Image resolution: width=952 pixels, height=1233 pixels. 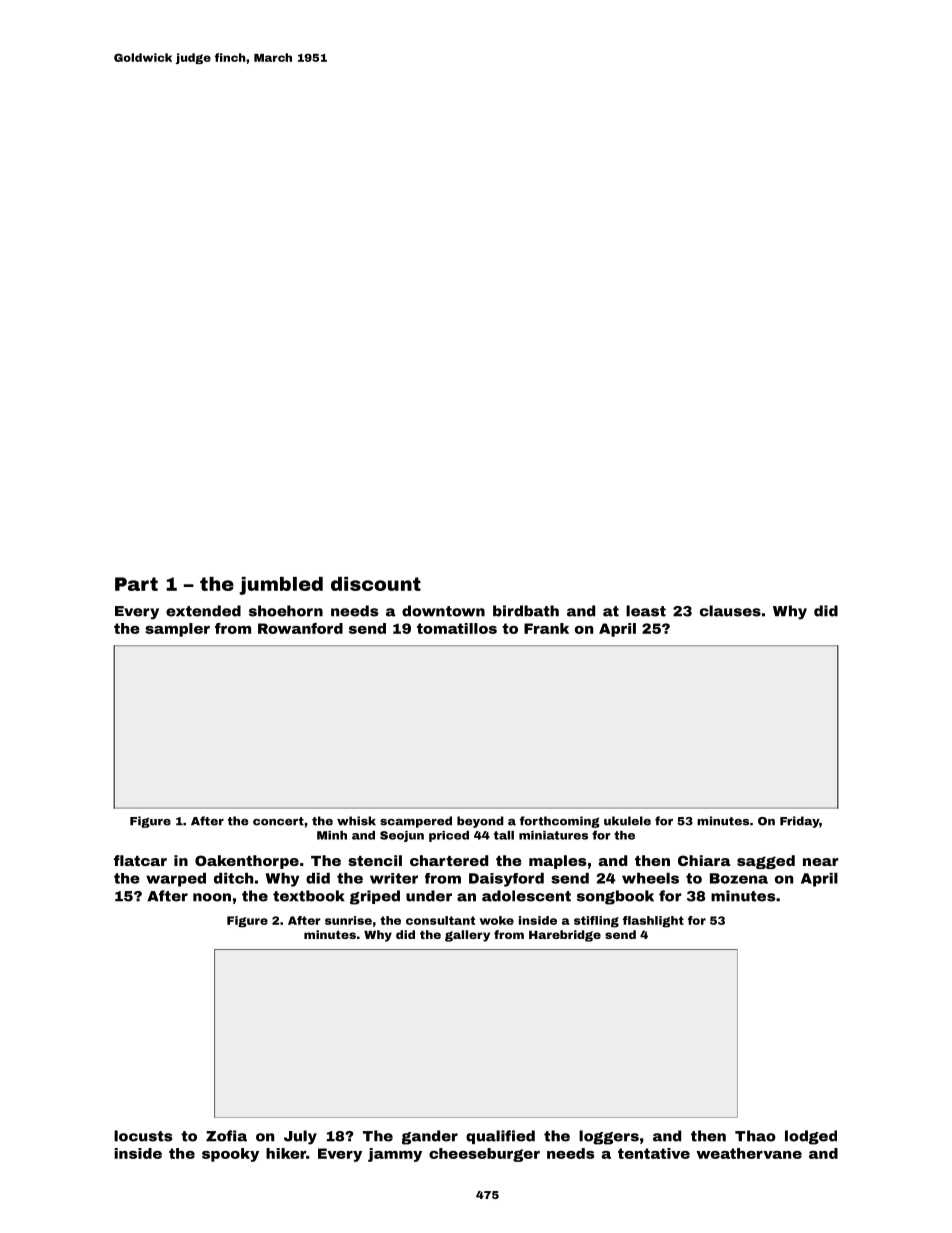 What do you see at coordinates (730, 611) in the screenshot?
I see `clauses` at bounding box center [730, 611].
